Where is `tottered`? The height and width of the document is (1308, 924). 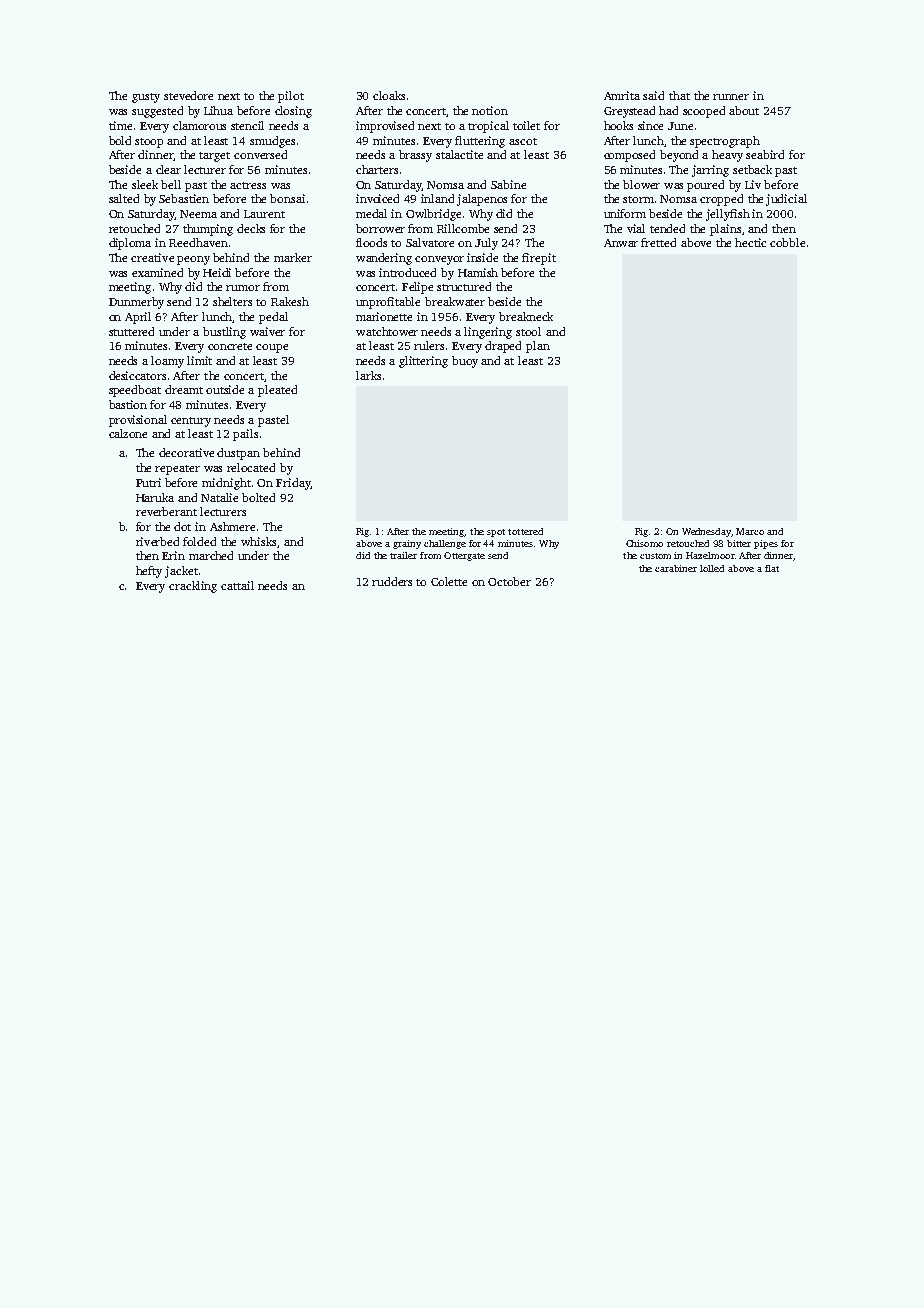
tottered is located at coordinates (525, 531).
